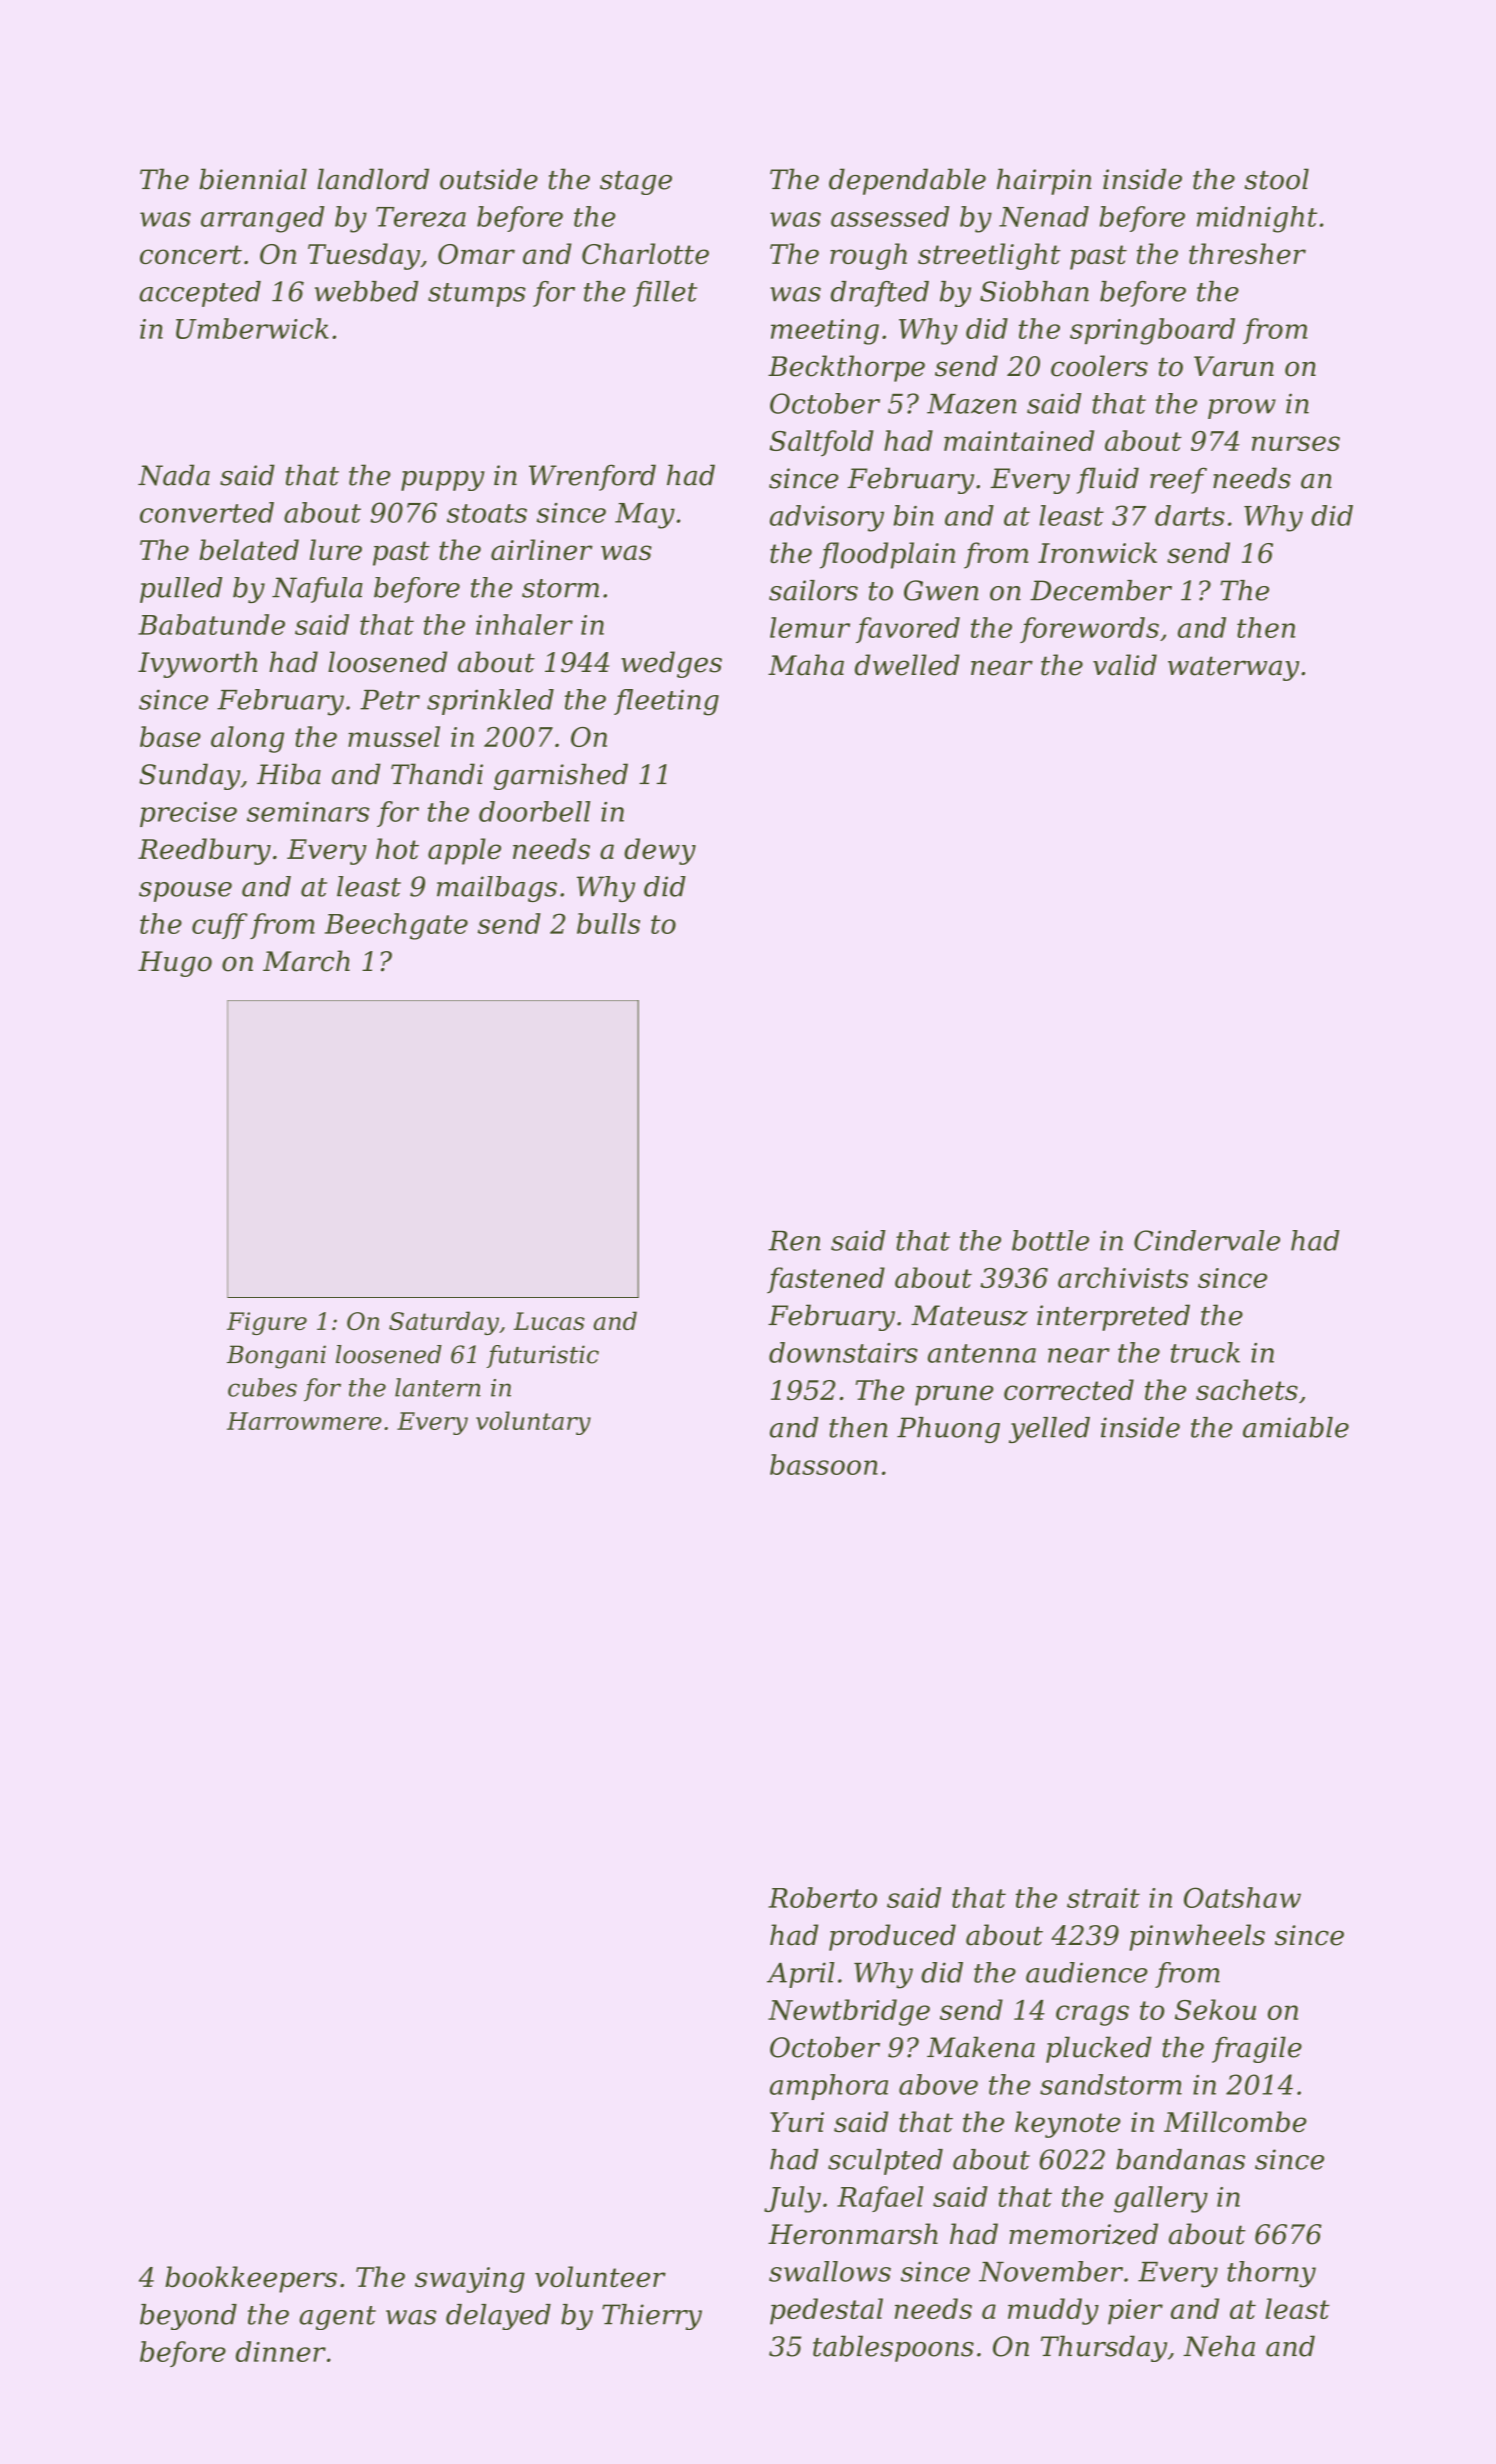 The image size is (1496, 2464). Describe the element at coordinates (824, 1464) in the image. I see `bassoon` at that location.
